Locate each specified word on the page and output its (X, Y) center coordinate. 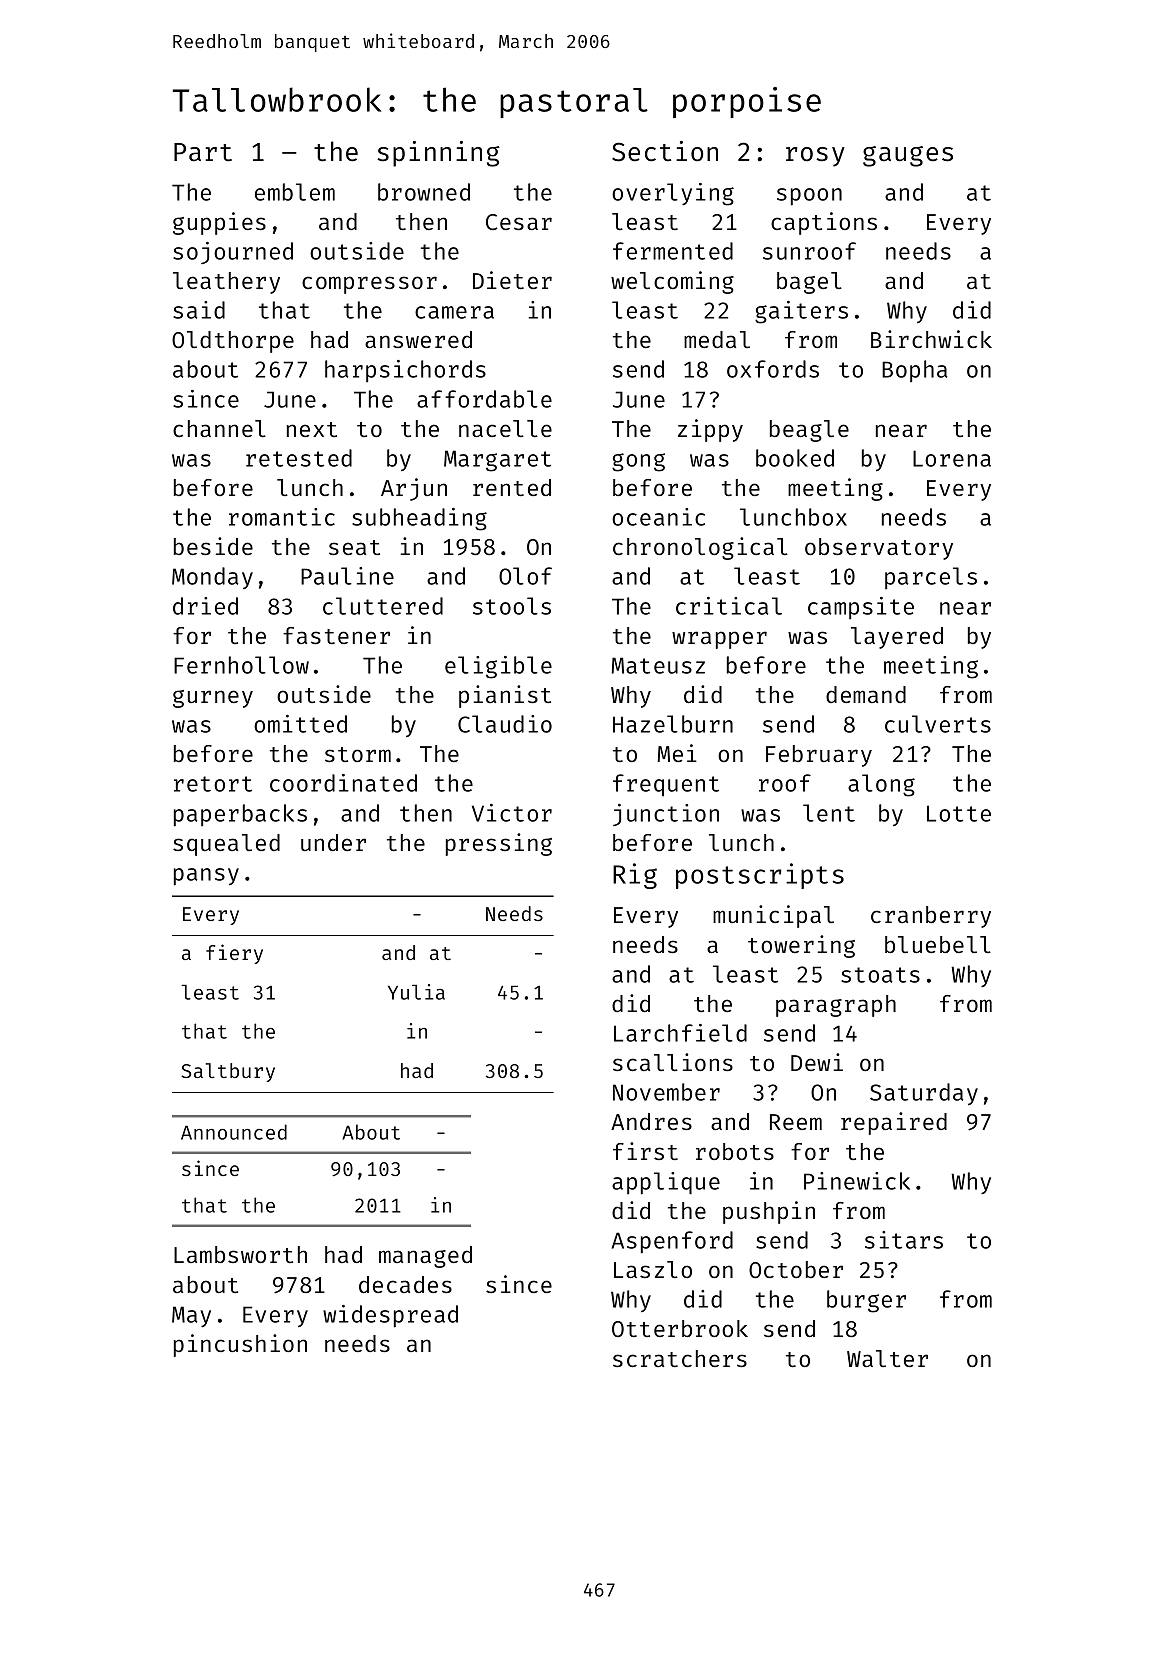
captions (824, 223)
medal (717, 339)
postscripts (760, 876)
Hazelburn (673, 724)
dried (205, 606)
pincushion (240, 1345)
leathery (226, 283)
